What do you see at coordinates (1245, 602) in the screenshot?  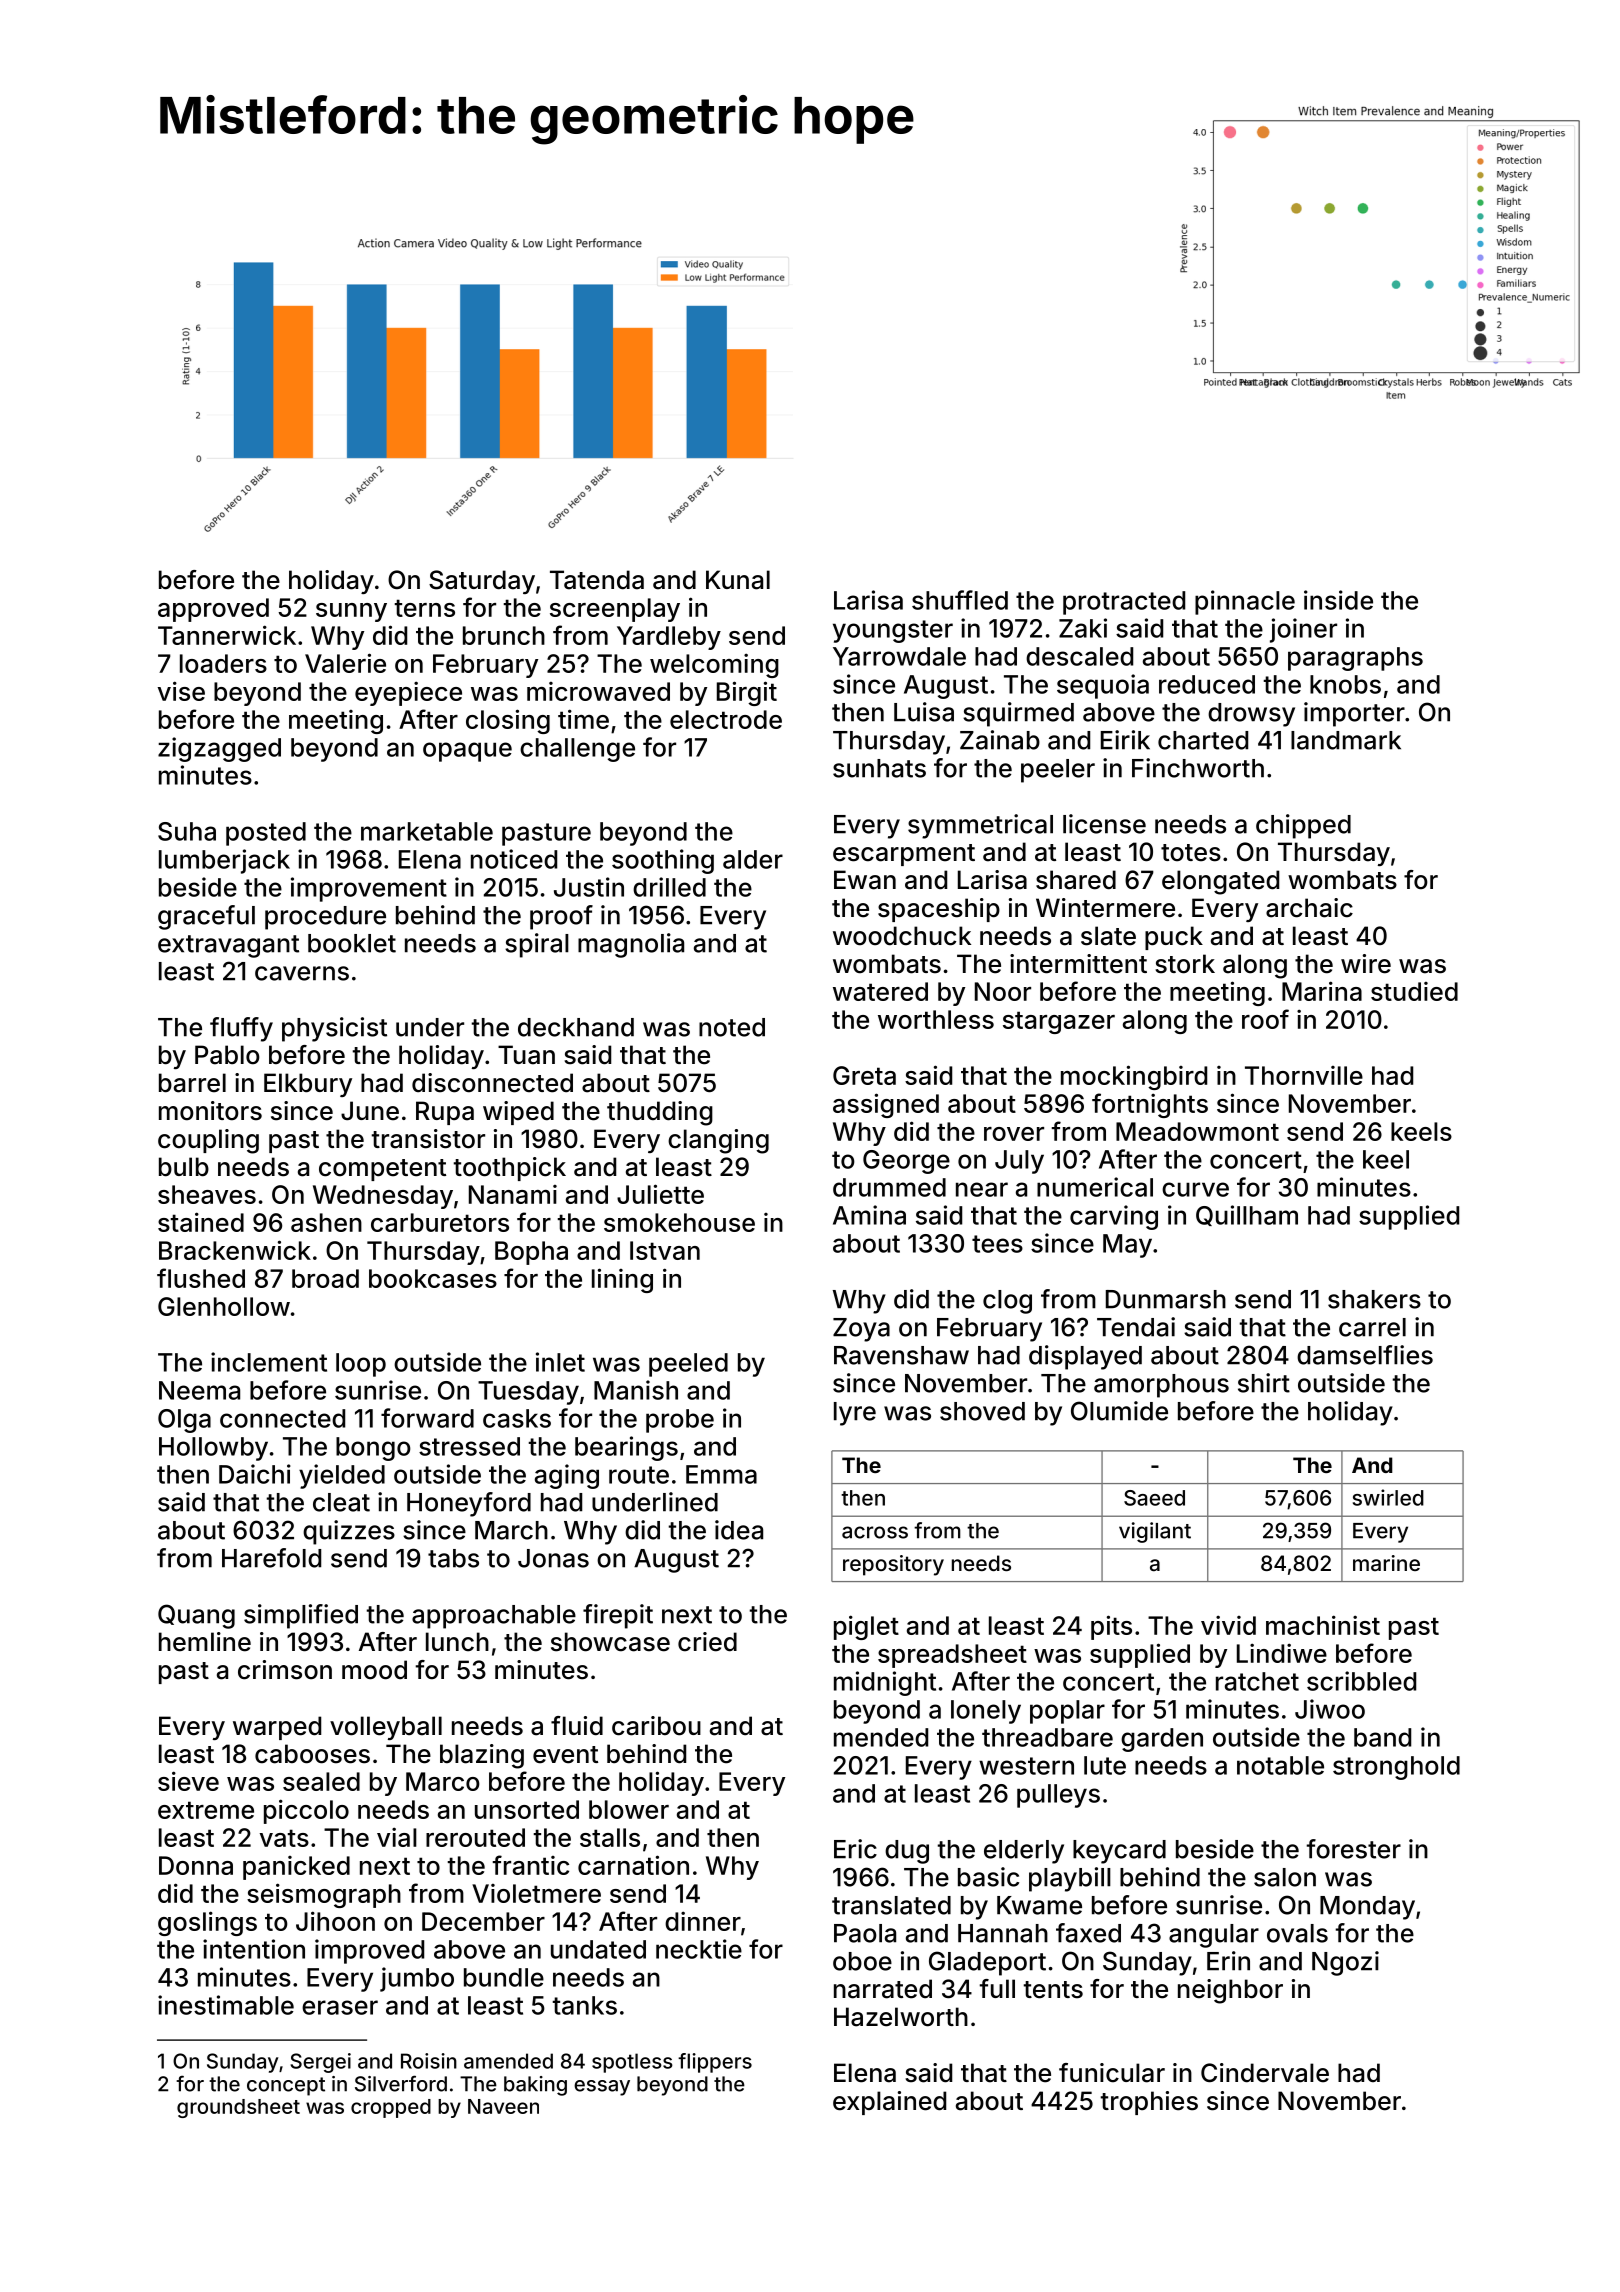 I see `pinnacle` at bounding box center [1245, 602].
